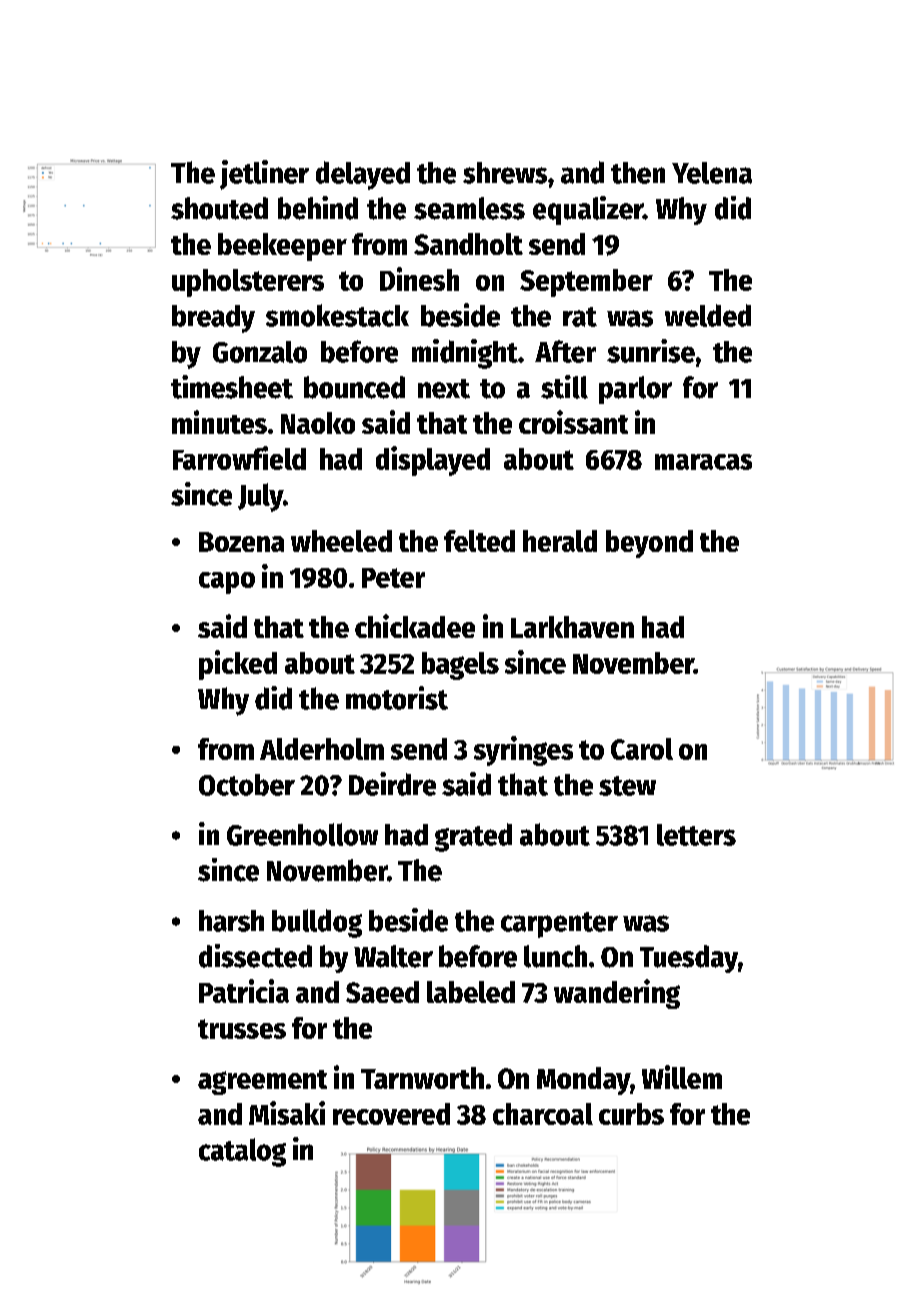 Image resolution: width=924 pixels, height=1311 pixels. I want to click on maracas, so click(703, 462).
